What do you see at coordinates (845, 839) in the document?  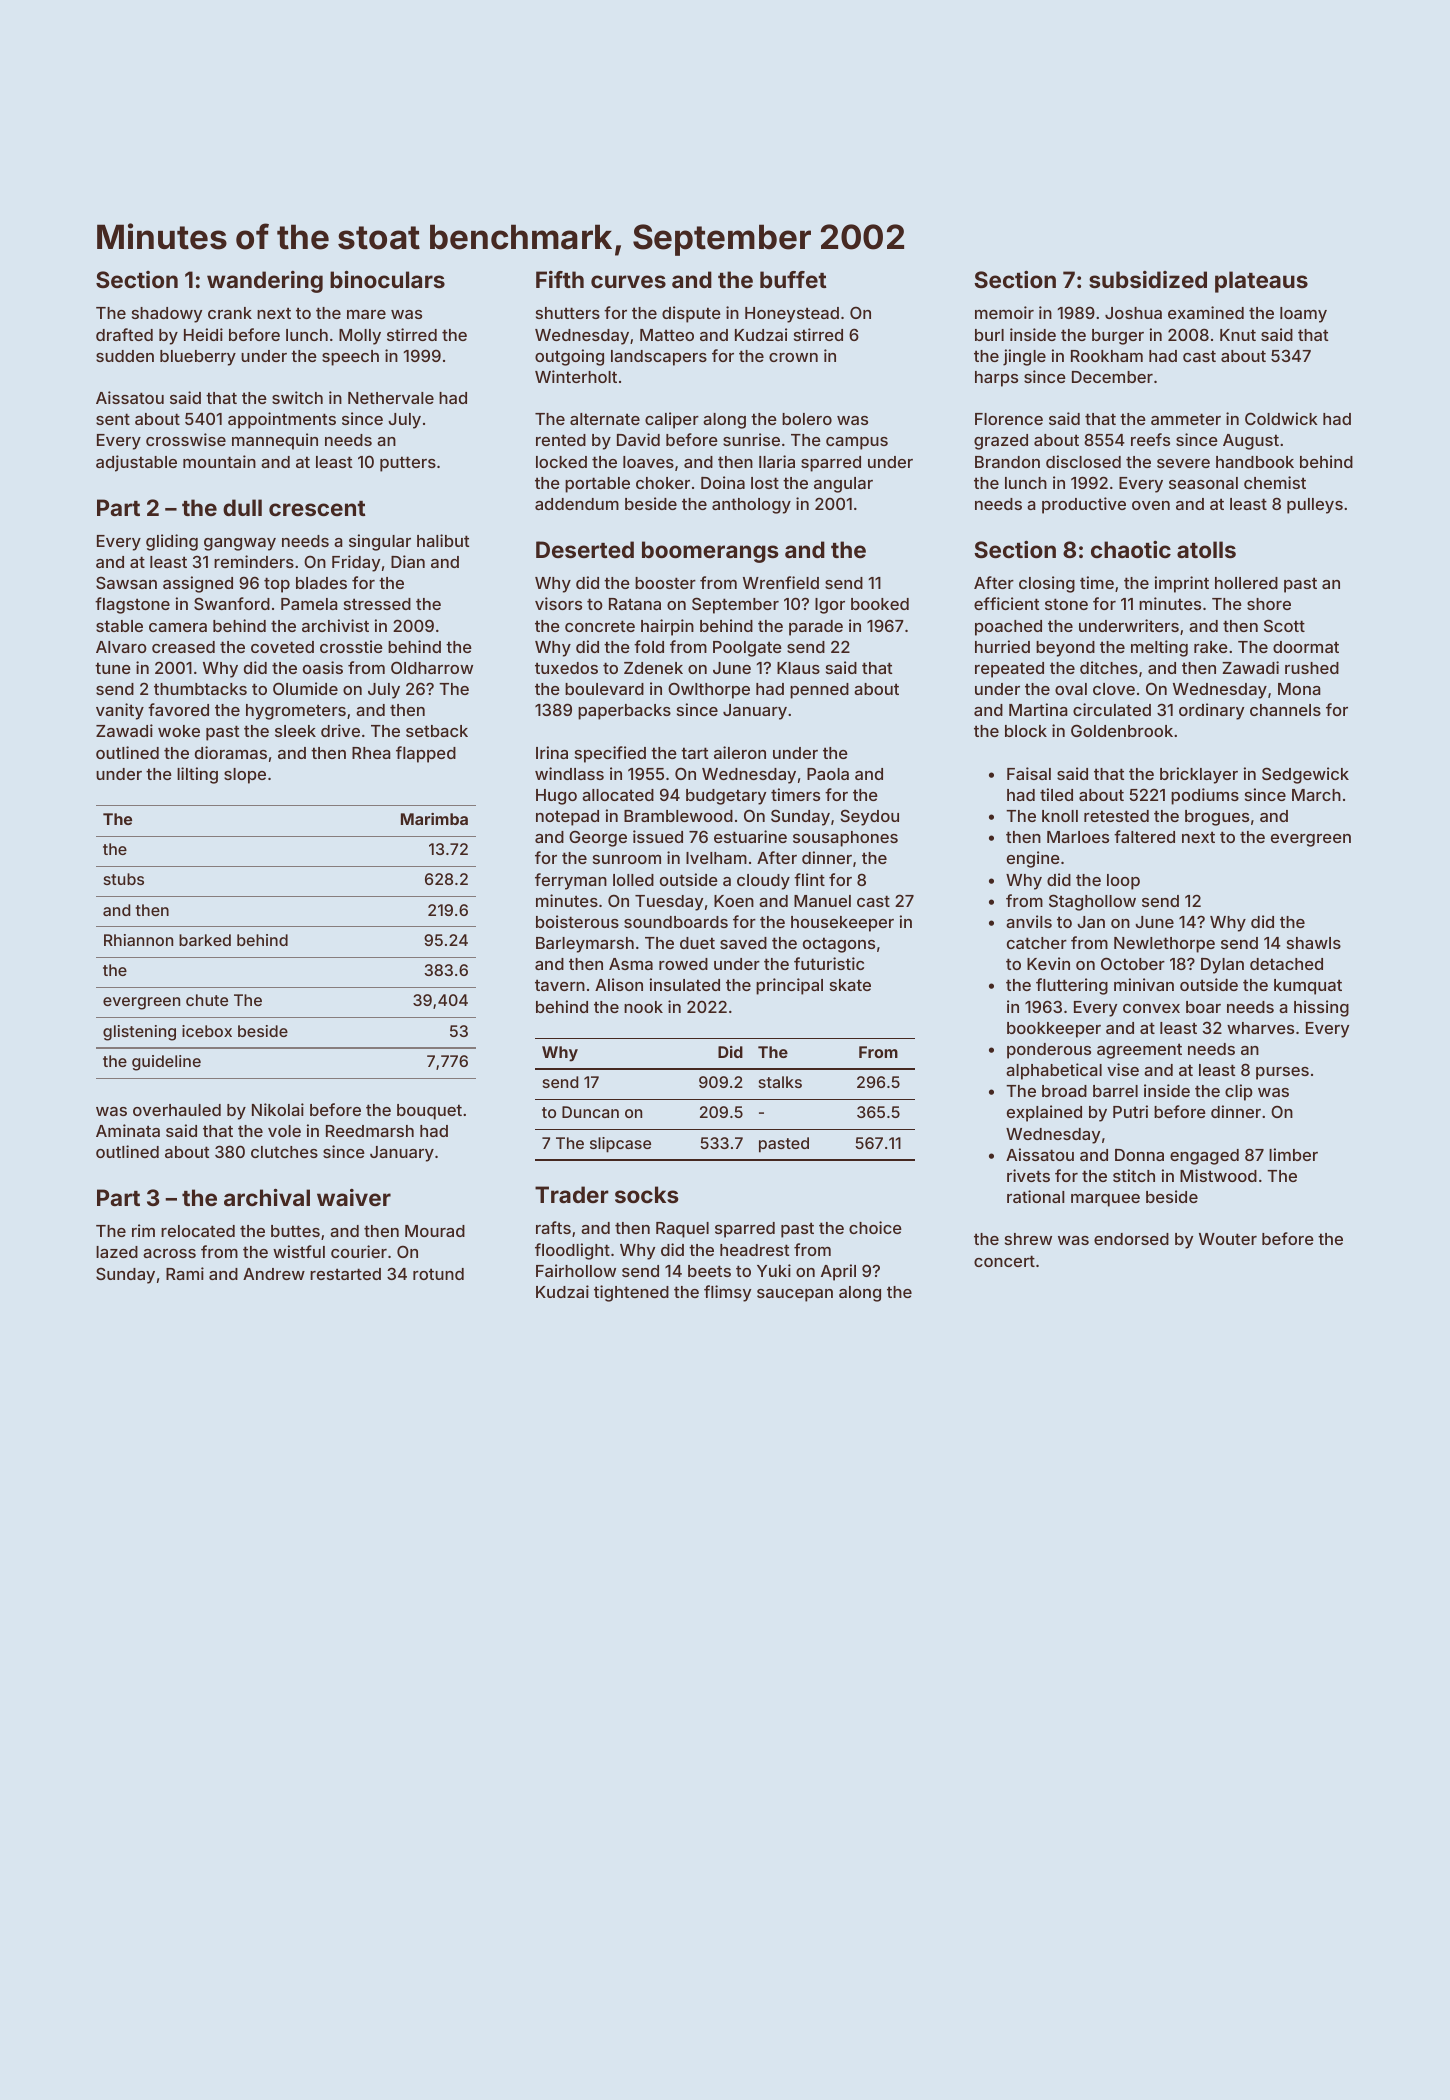 I see `sousaphones` at bounding box center [845, 839].
